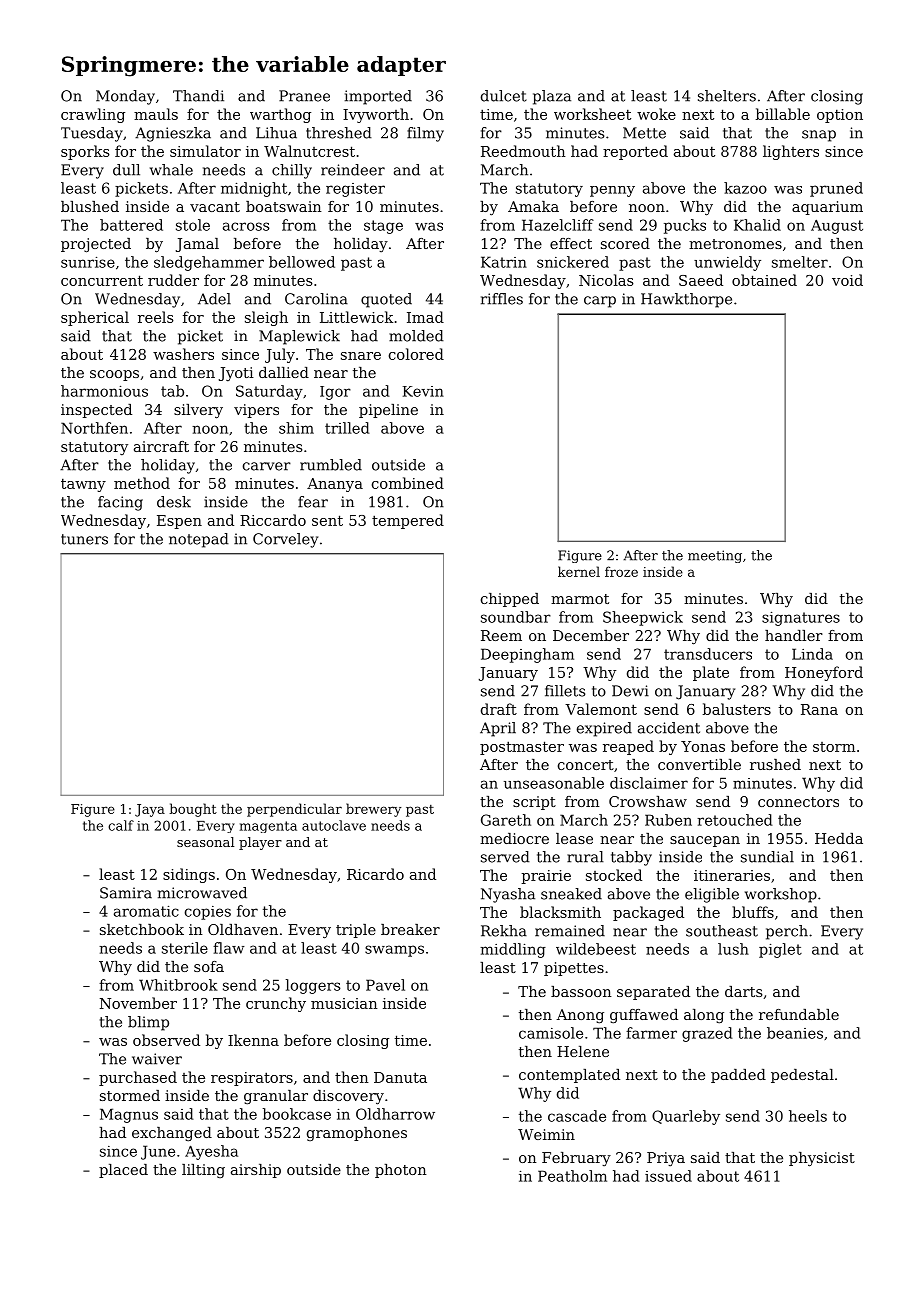 The width and height of the document is (924, 1308). What do you see at coordinates (401, 1171) in the document?
I see `photon` at bounding box center [401, 1171].
